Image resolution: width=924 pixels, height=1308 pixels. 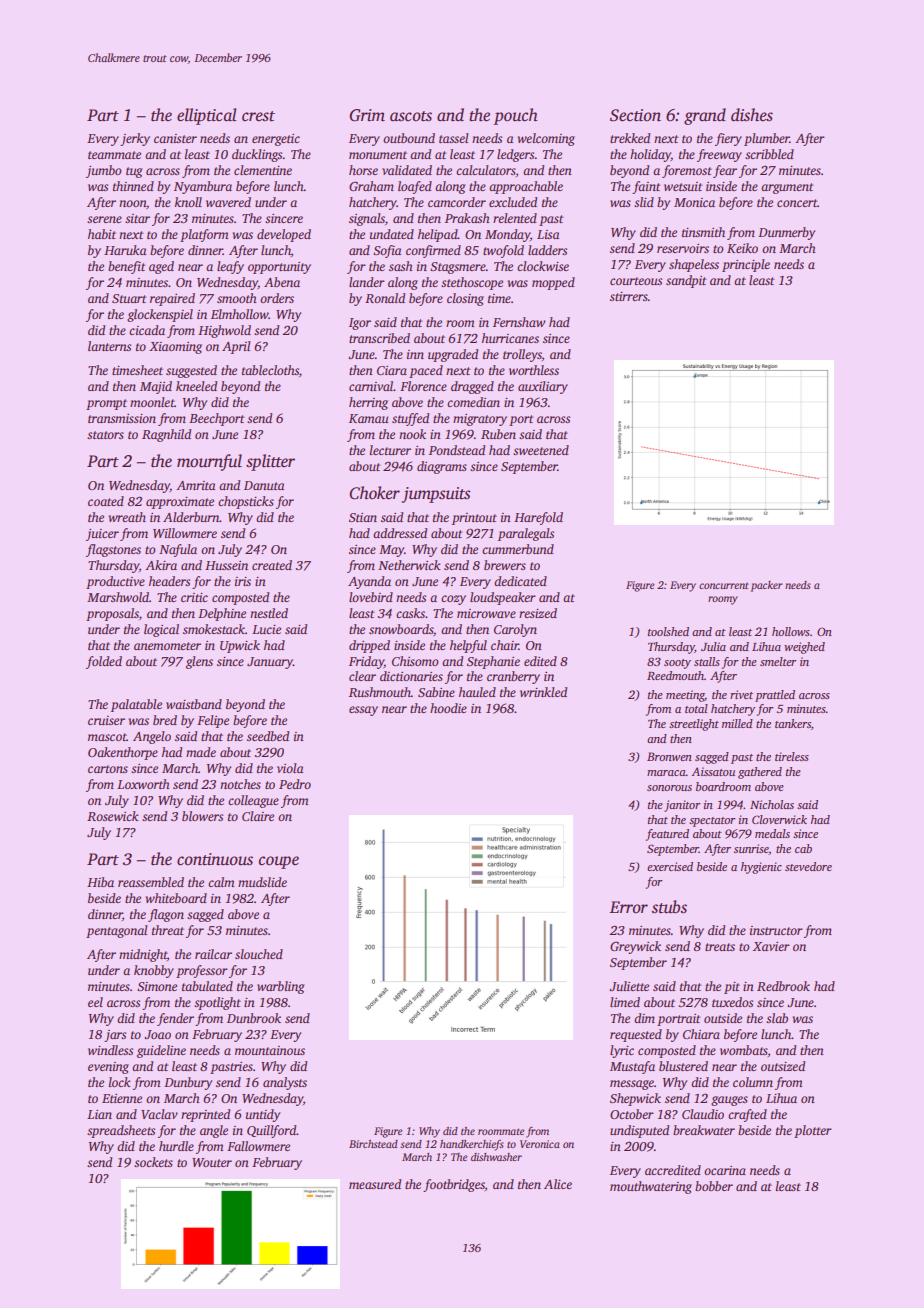 I want to click on mascot, so click(x=107, y=737).
